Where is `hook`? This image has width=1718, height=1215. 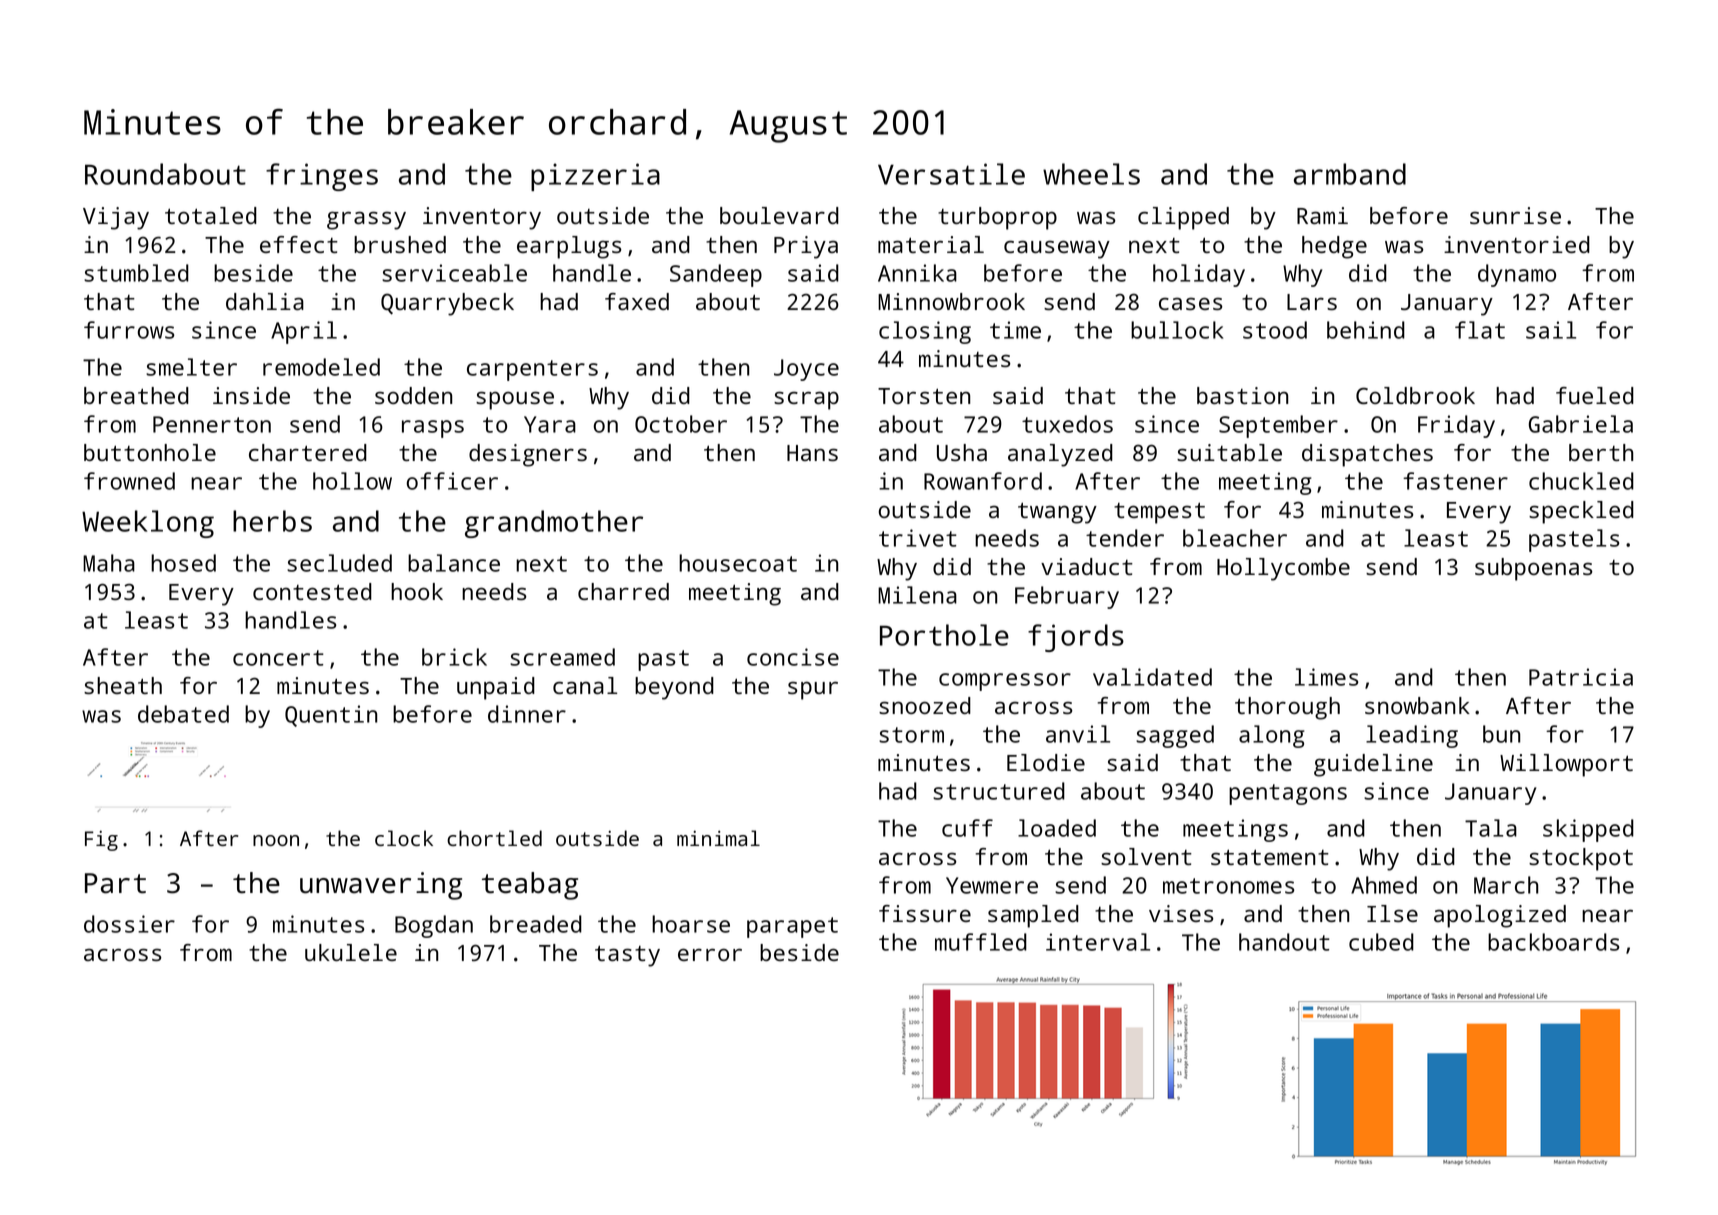
hook is located at coordinates (417, 591).
